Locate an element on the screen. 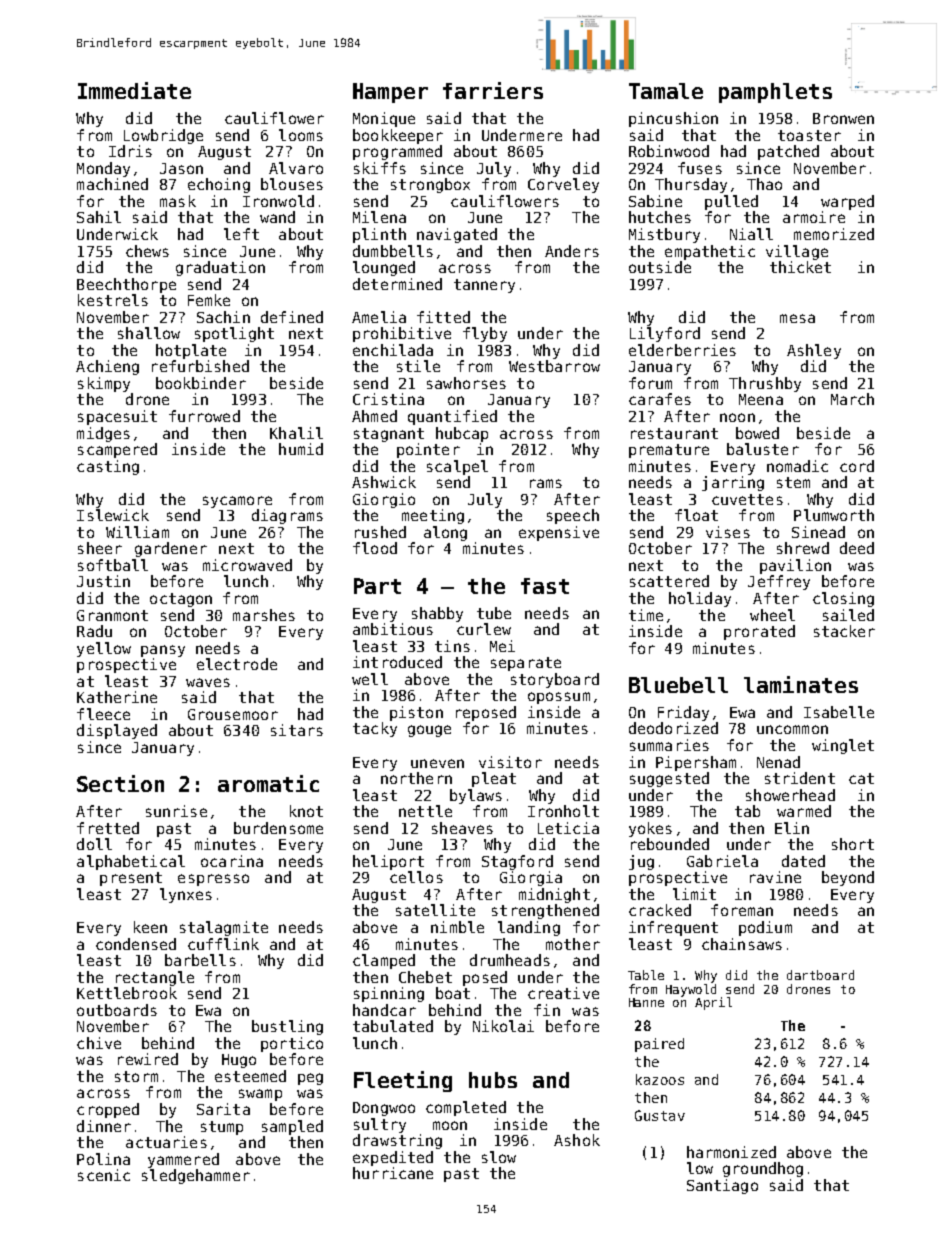 This screenshot has height=1233, width=952. looms is located at coordinates (301, 135).
